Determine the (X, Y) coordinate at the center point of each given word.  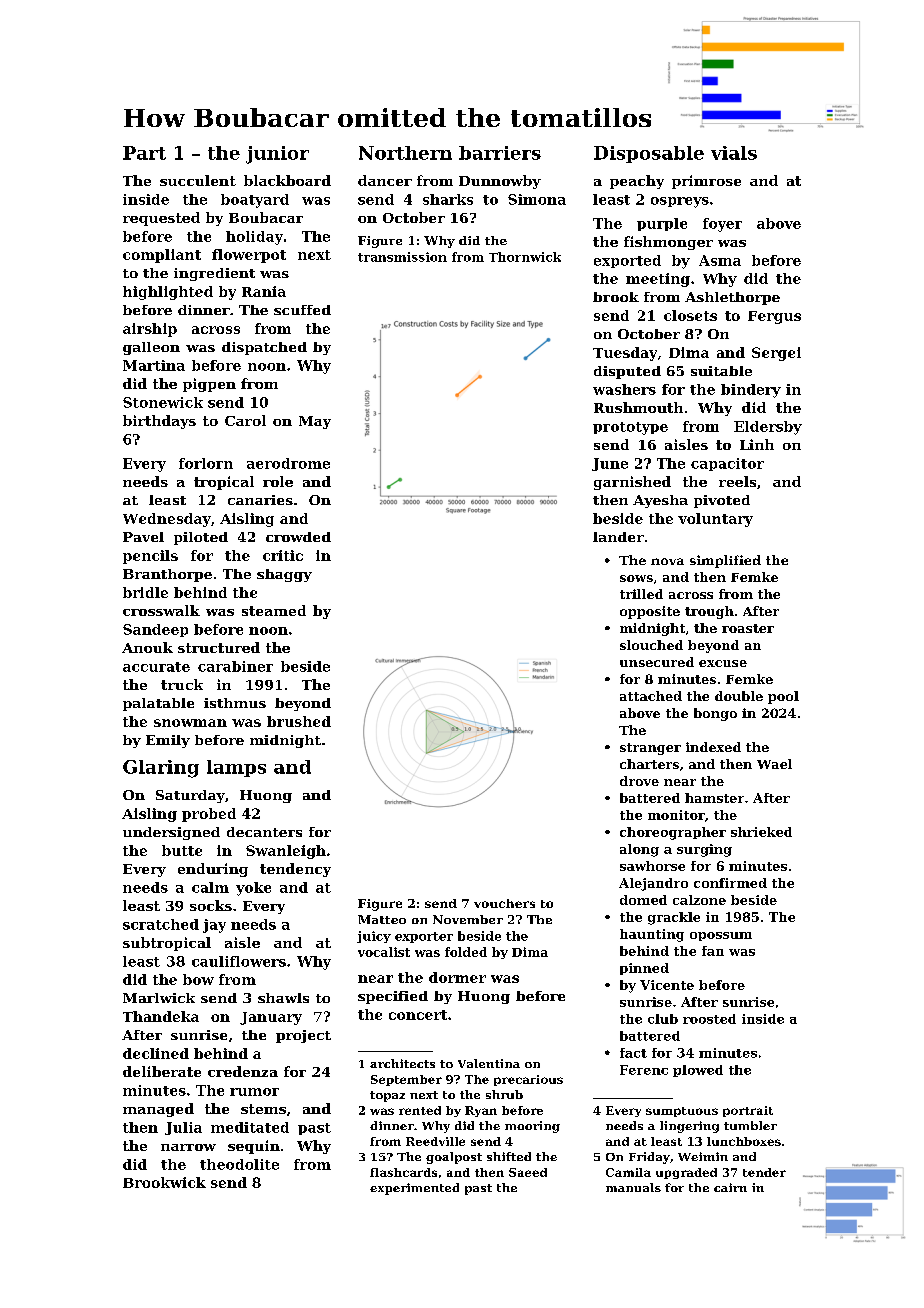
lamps (236, 768)
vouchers (504, 903)
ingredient (214, 274)
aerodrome (288, 463)
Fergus (774, 317)
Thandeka (161, 1016)
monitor (676, 815)
